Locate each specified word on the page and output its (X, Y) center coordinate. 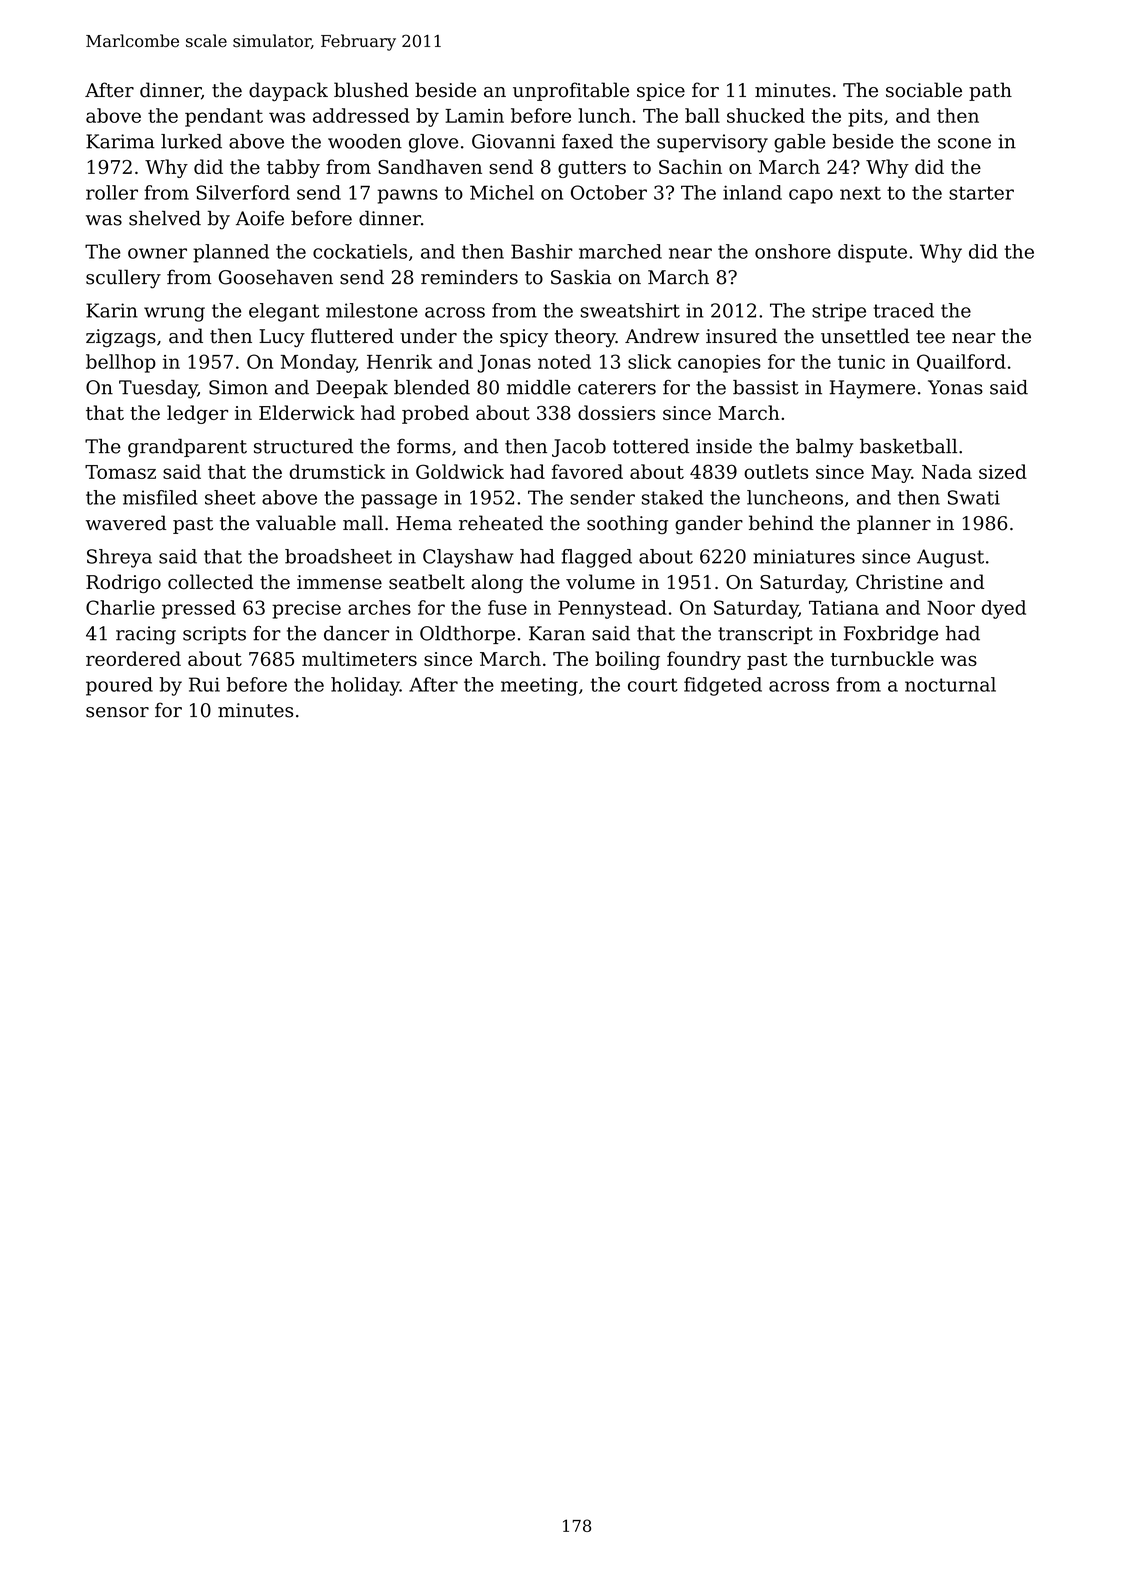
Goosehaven (276, 277)
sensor (117, 712)
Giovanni (513, 141)
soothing (627, 525)
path (990, 91)
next (860, 193)
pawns (407, 196)
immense (339, 582)
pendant (224, 117)
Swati (974, 497)
